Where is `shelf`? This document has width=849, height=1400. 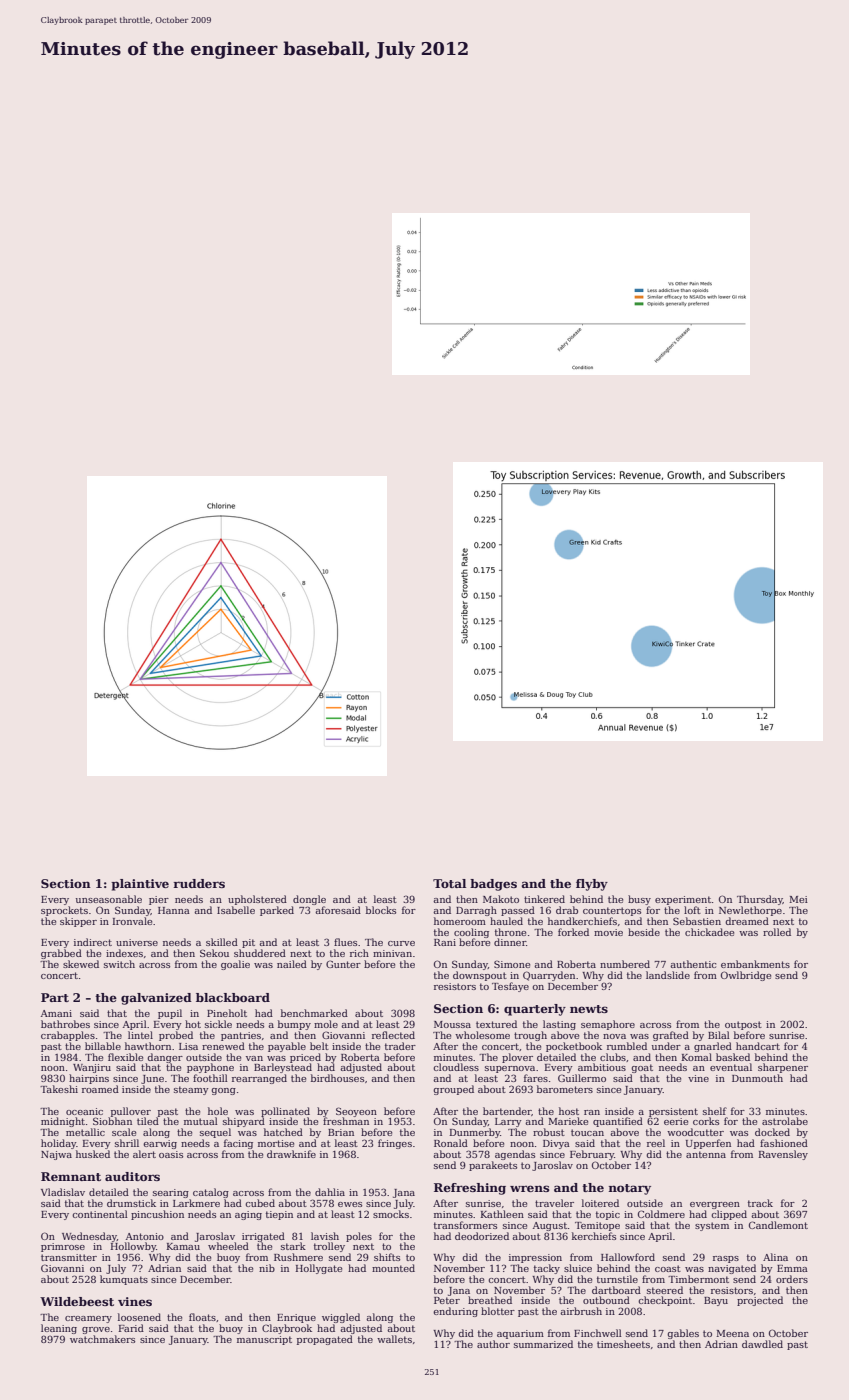
shelf is located at coordinates (715, 1111).
